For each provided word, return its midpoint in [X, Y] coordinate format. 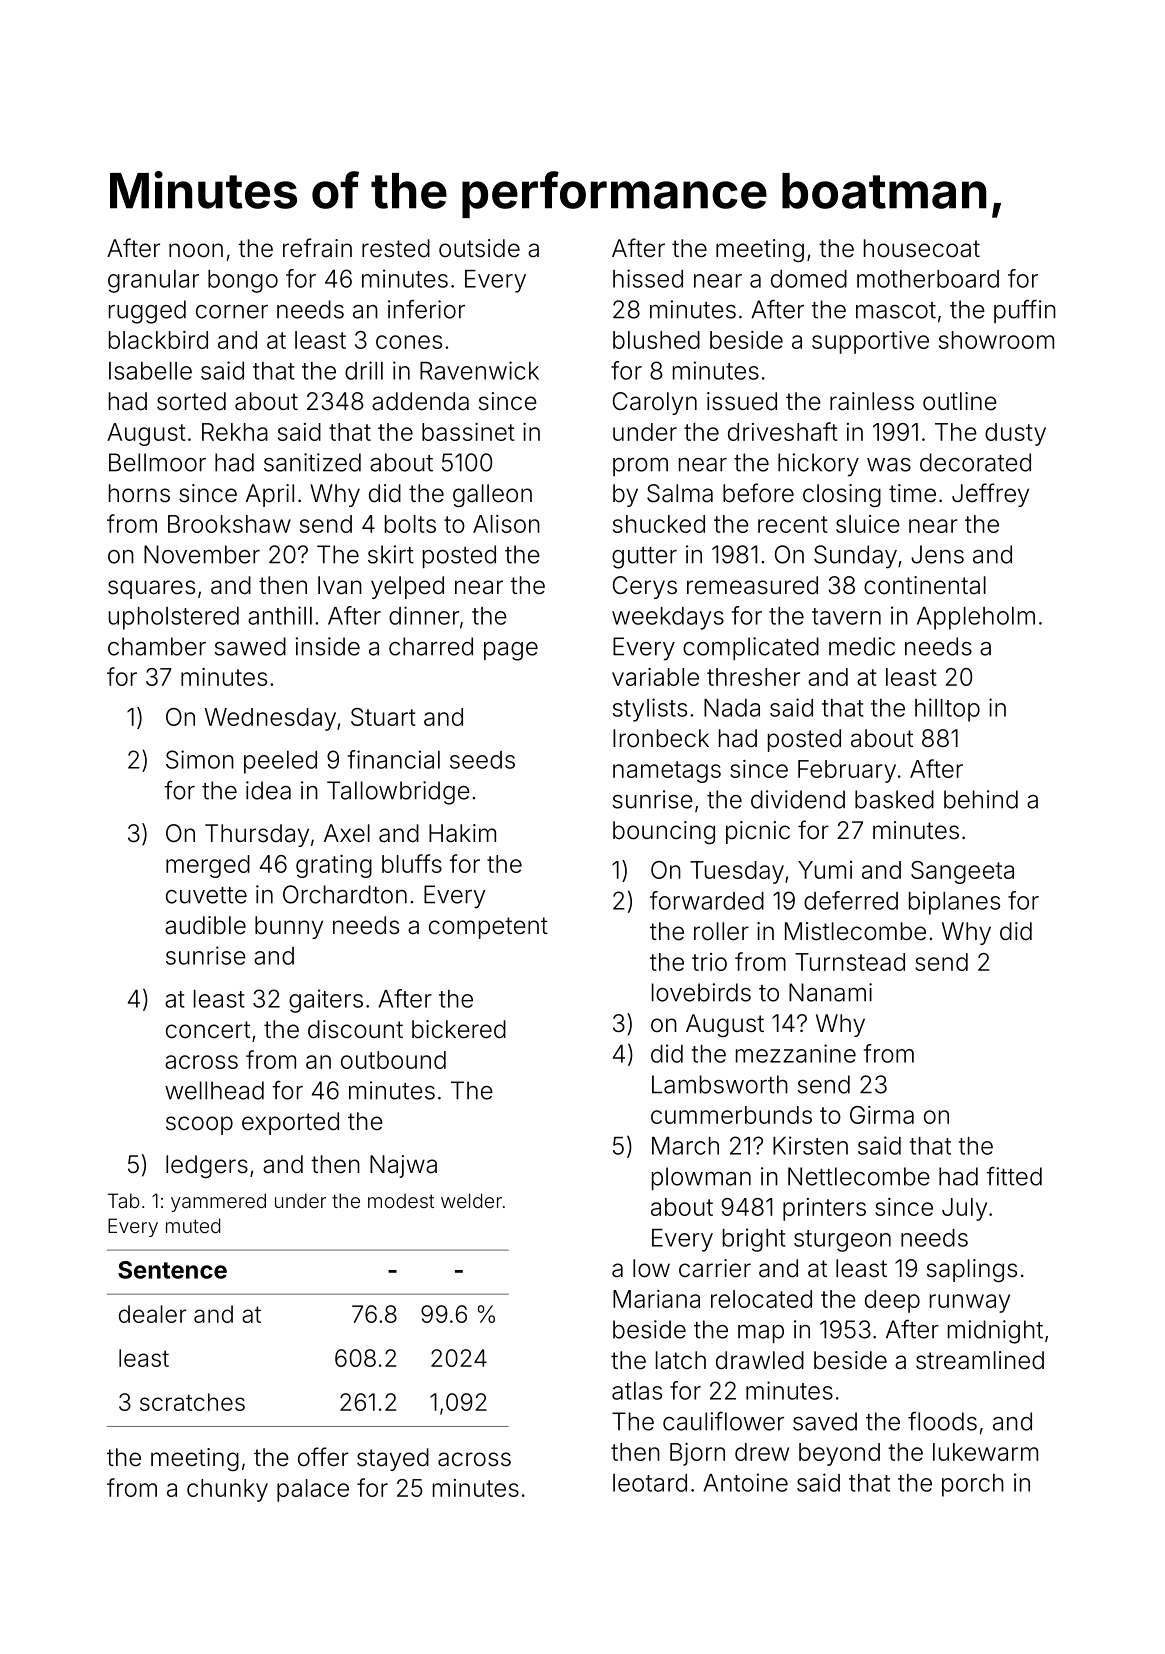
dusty [1015, 434]
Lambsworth [720, 1084]
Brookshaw [229, 524]
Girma [882, 1115]
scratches [192, 1402]
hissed [648, 278]
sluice [868, 524]
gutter [644, 558]
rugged [147, 312]
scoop [199, 1125]
